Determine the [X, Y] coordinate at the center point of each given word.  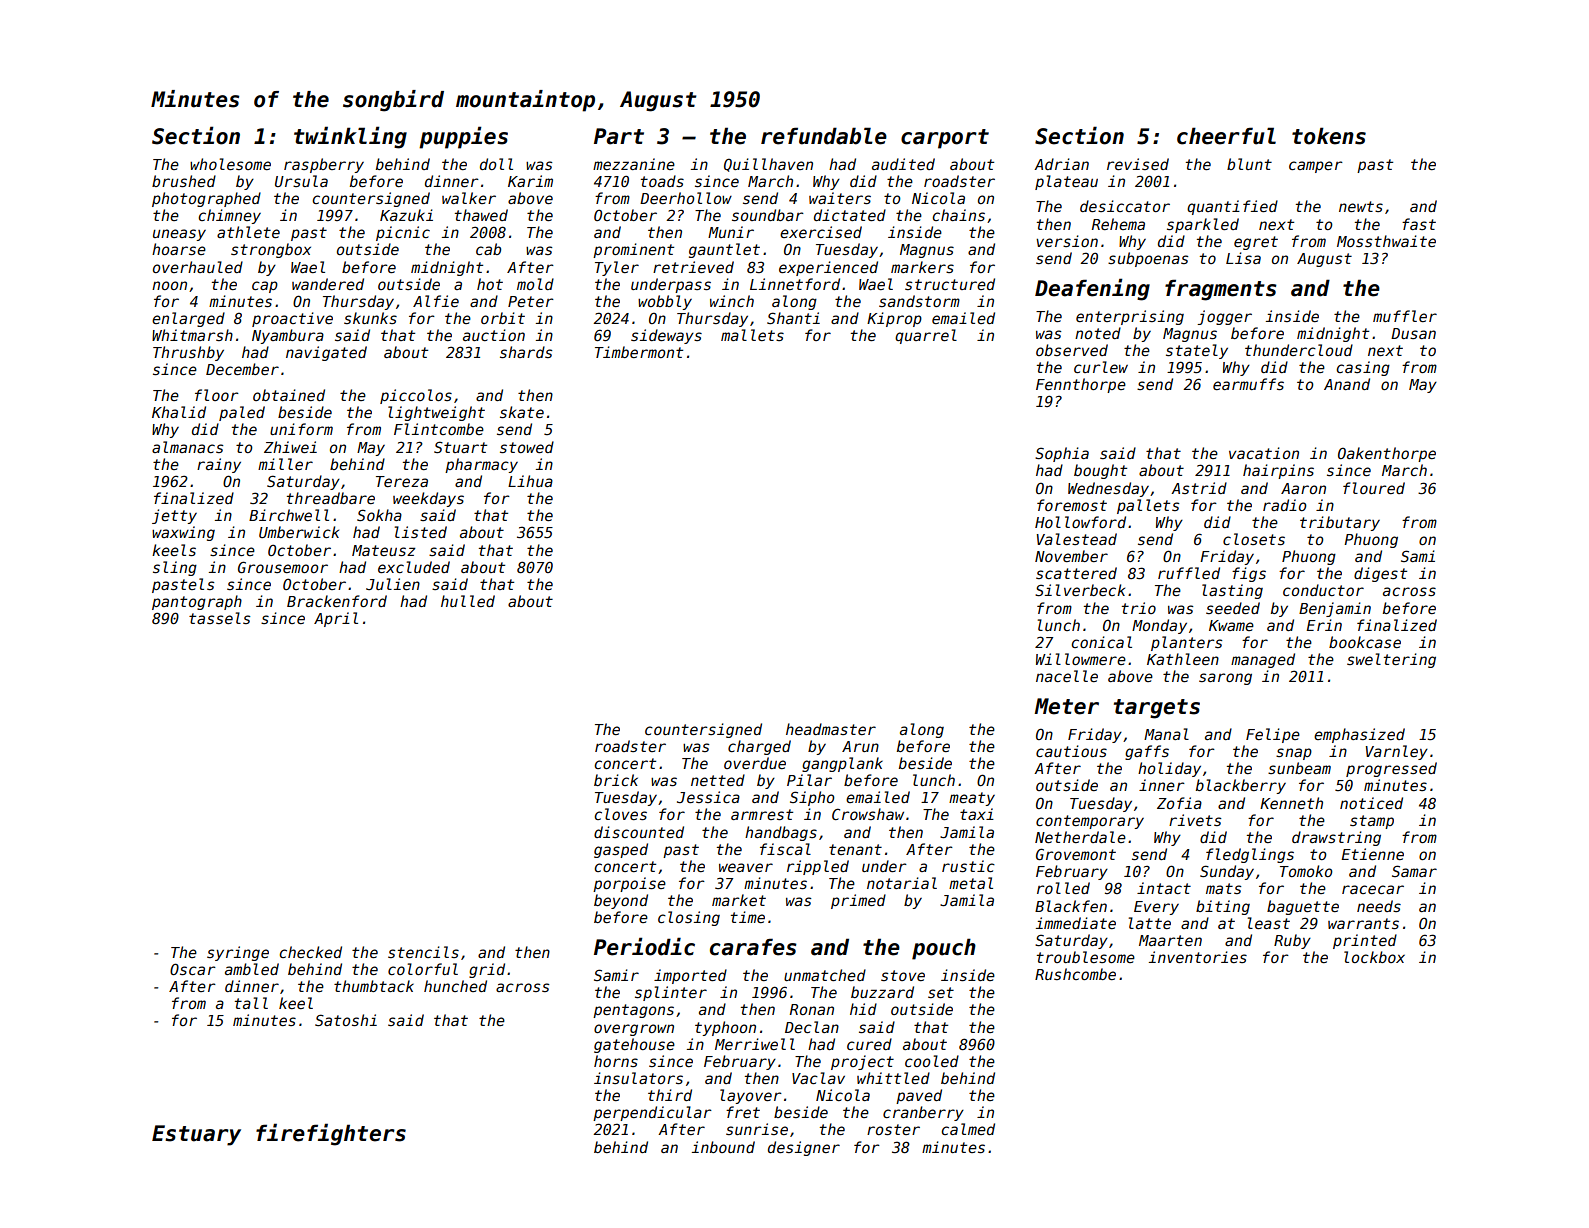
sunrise [757, 1129]
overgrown [634, 1030]
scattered [1076, 573]
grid [487, 970]
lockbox [1374, 957]
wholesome [230, 164]
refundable [824, 136]
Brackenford [337, 601]
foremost [1072, 505]
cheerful [1226, 136]
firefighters [331, 1134]
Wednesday [1108, 489]
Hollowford [1080, 522]
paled [242, 413]
